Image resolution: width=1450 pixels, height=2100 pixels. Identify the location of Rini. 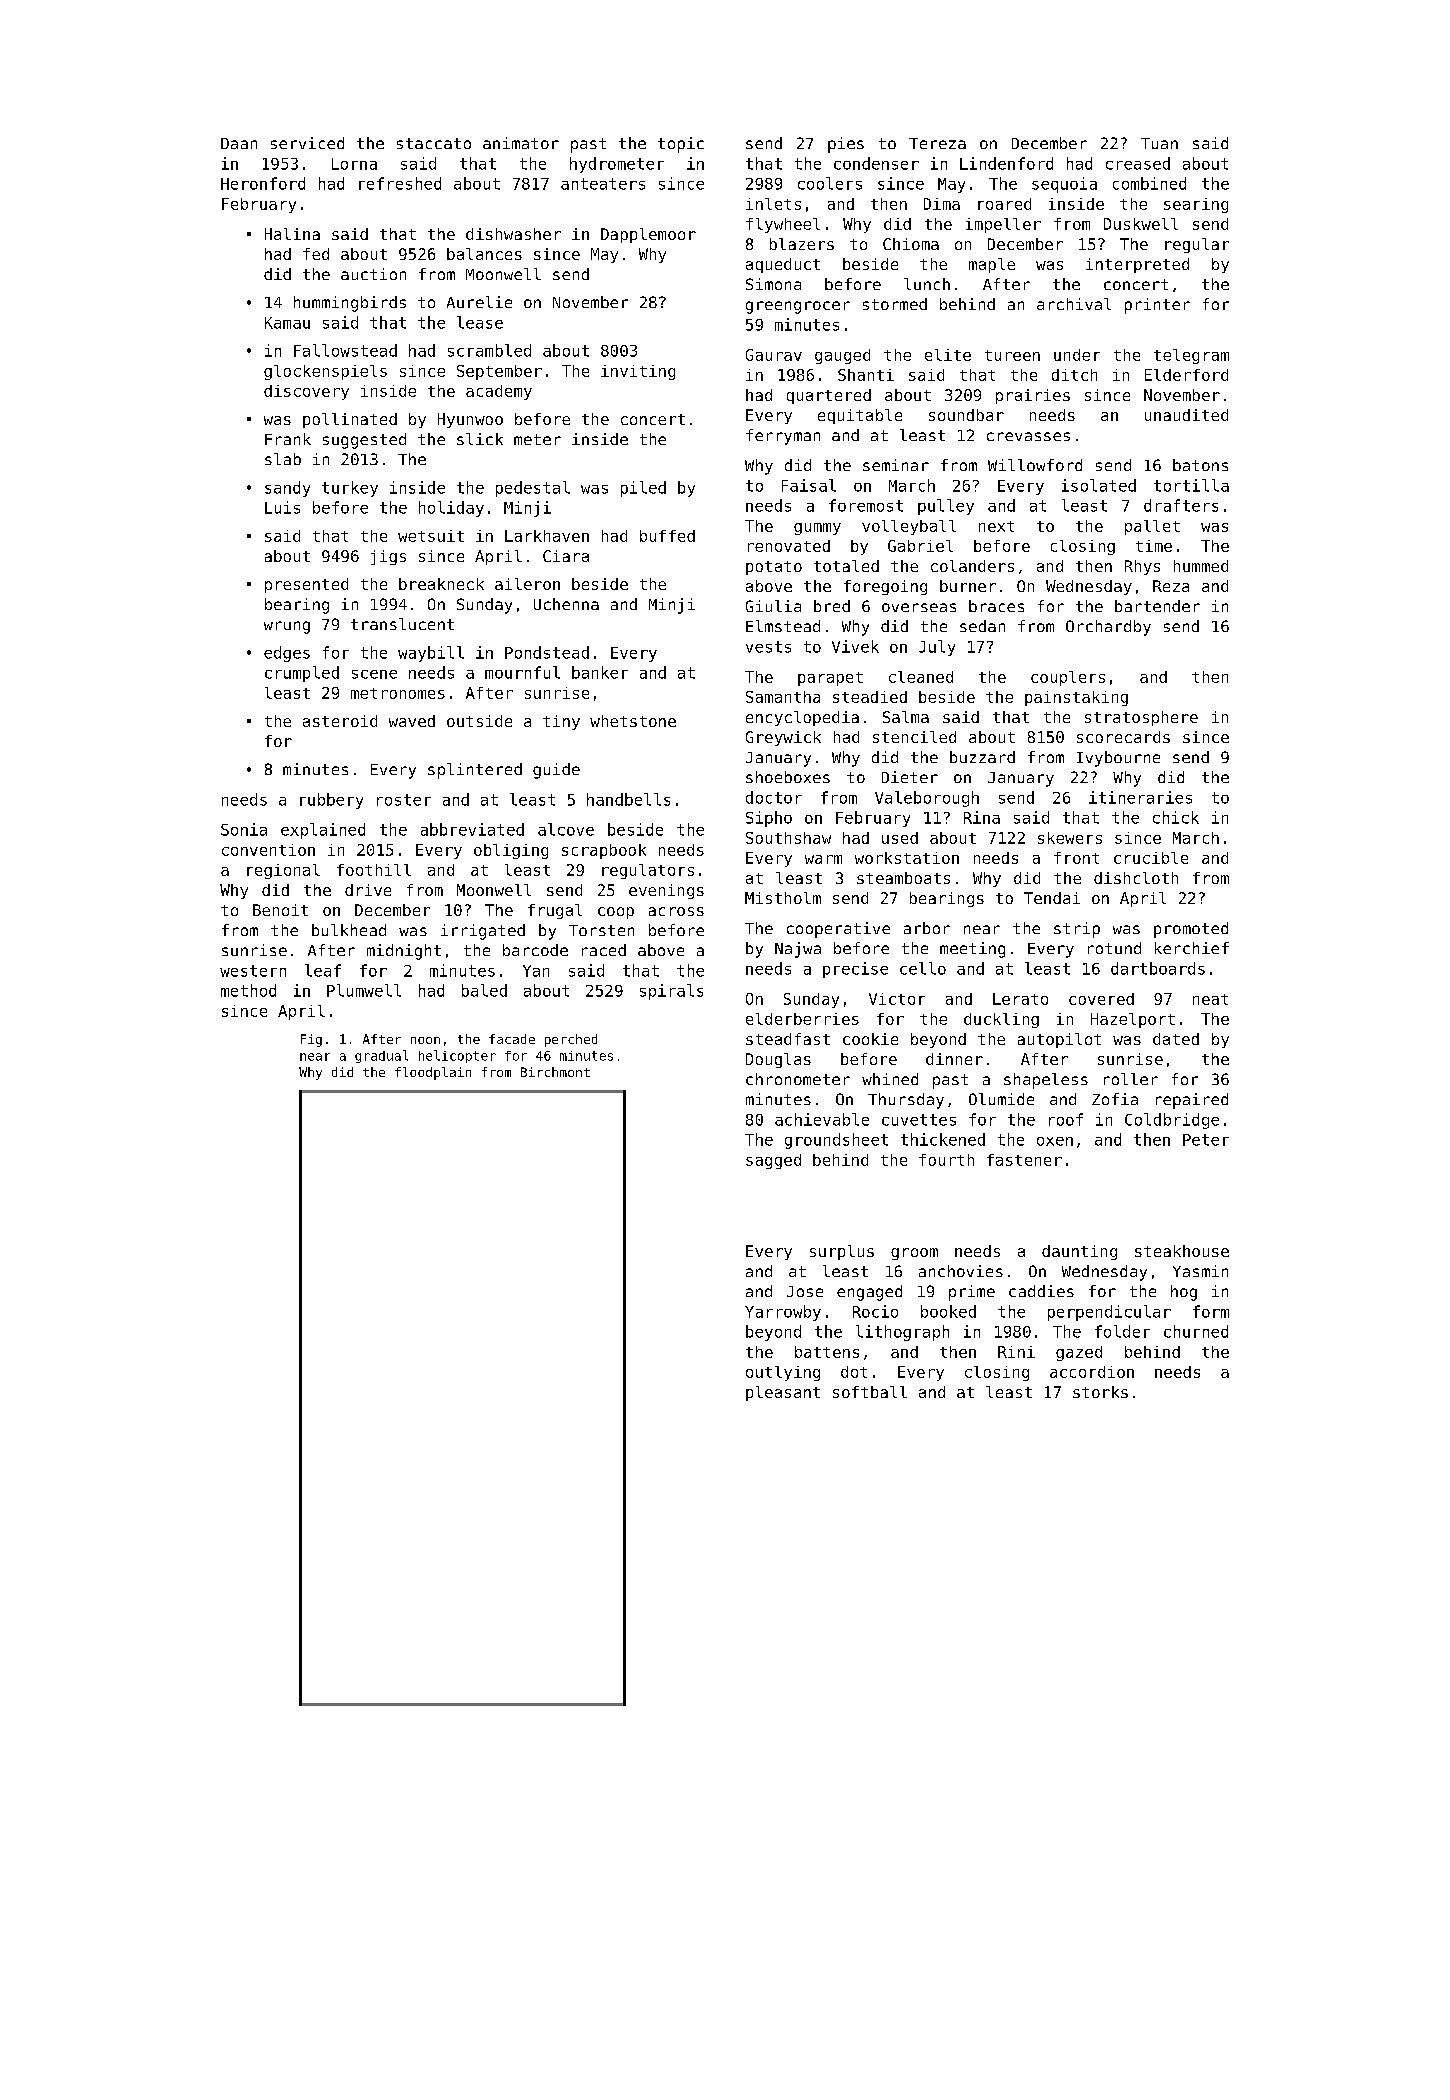
(1016, 1352).
